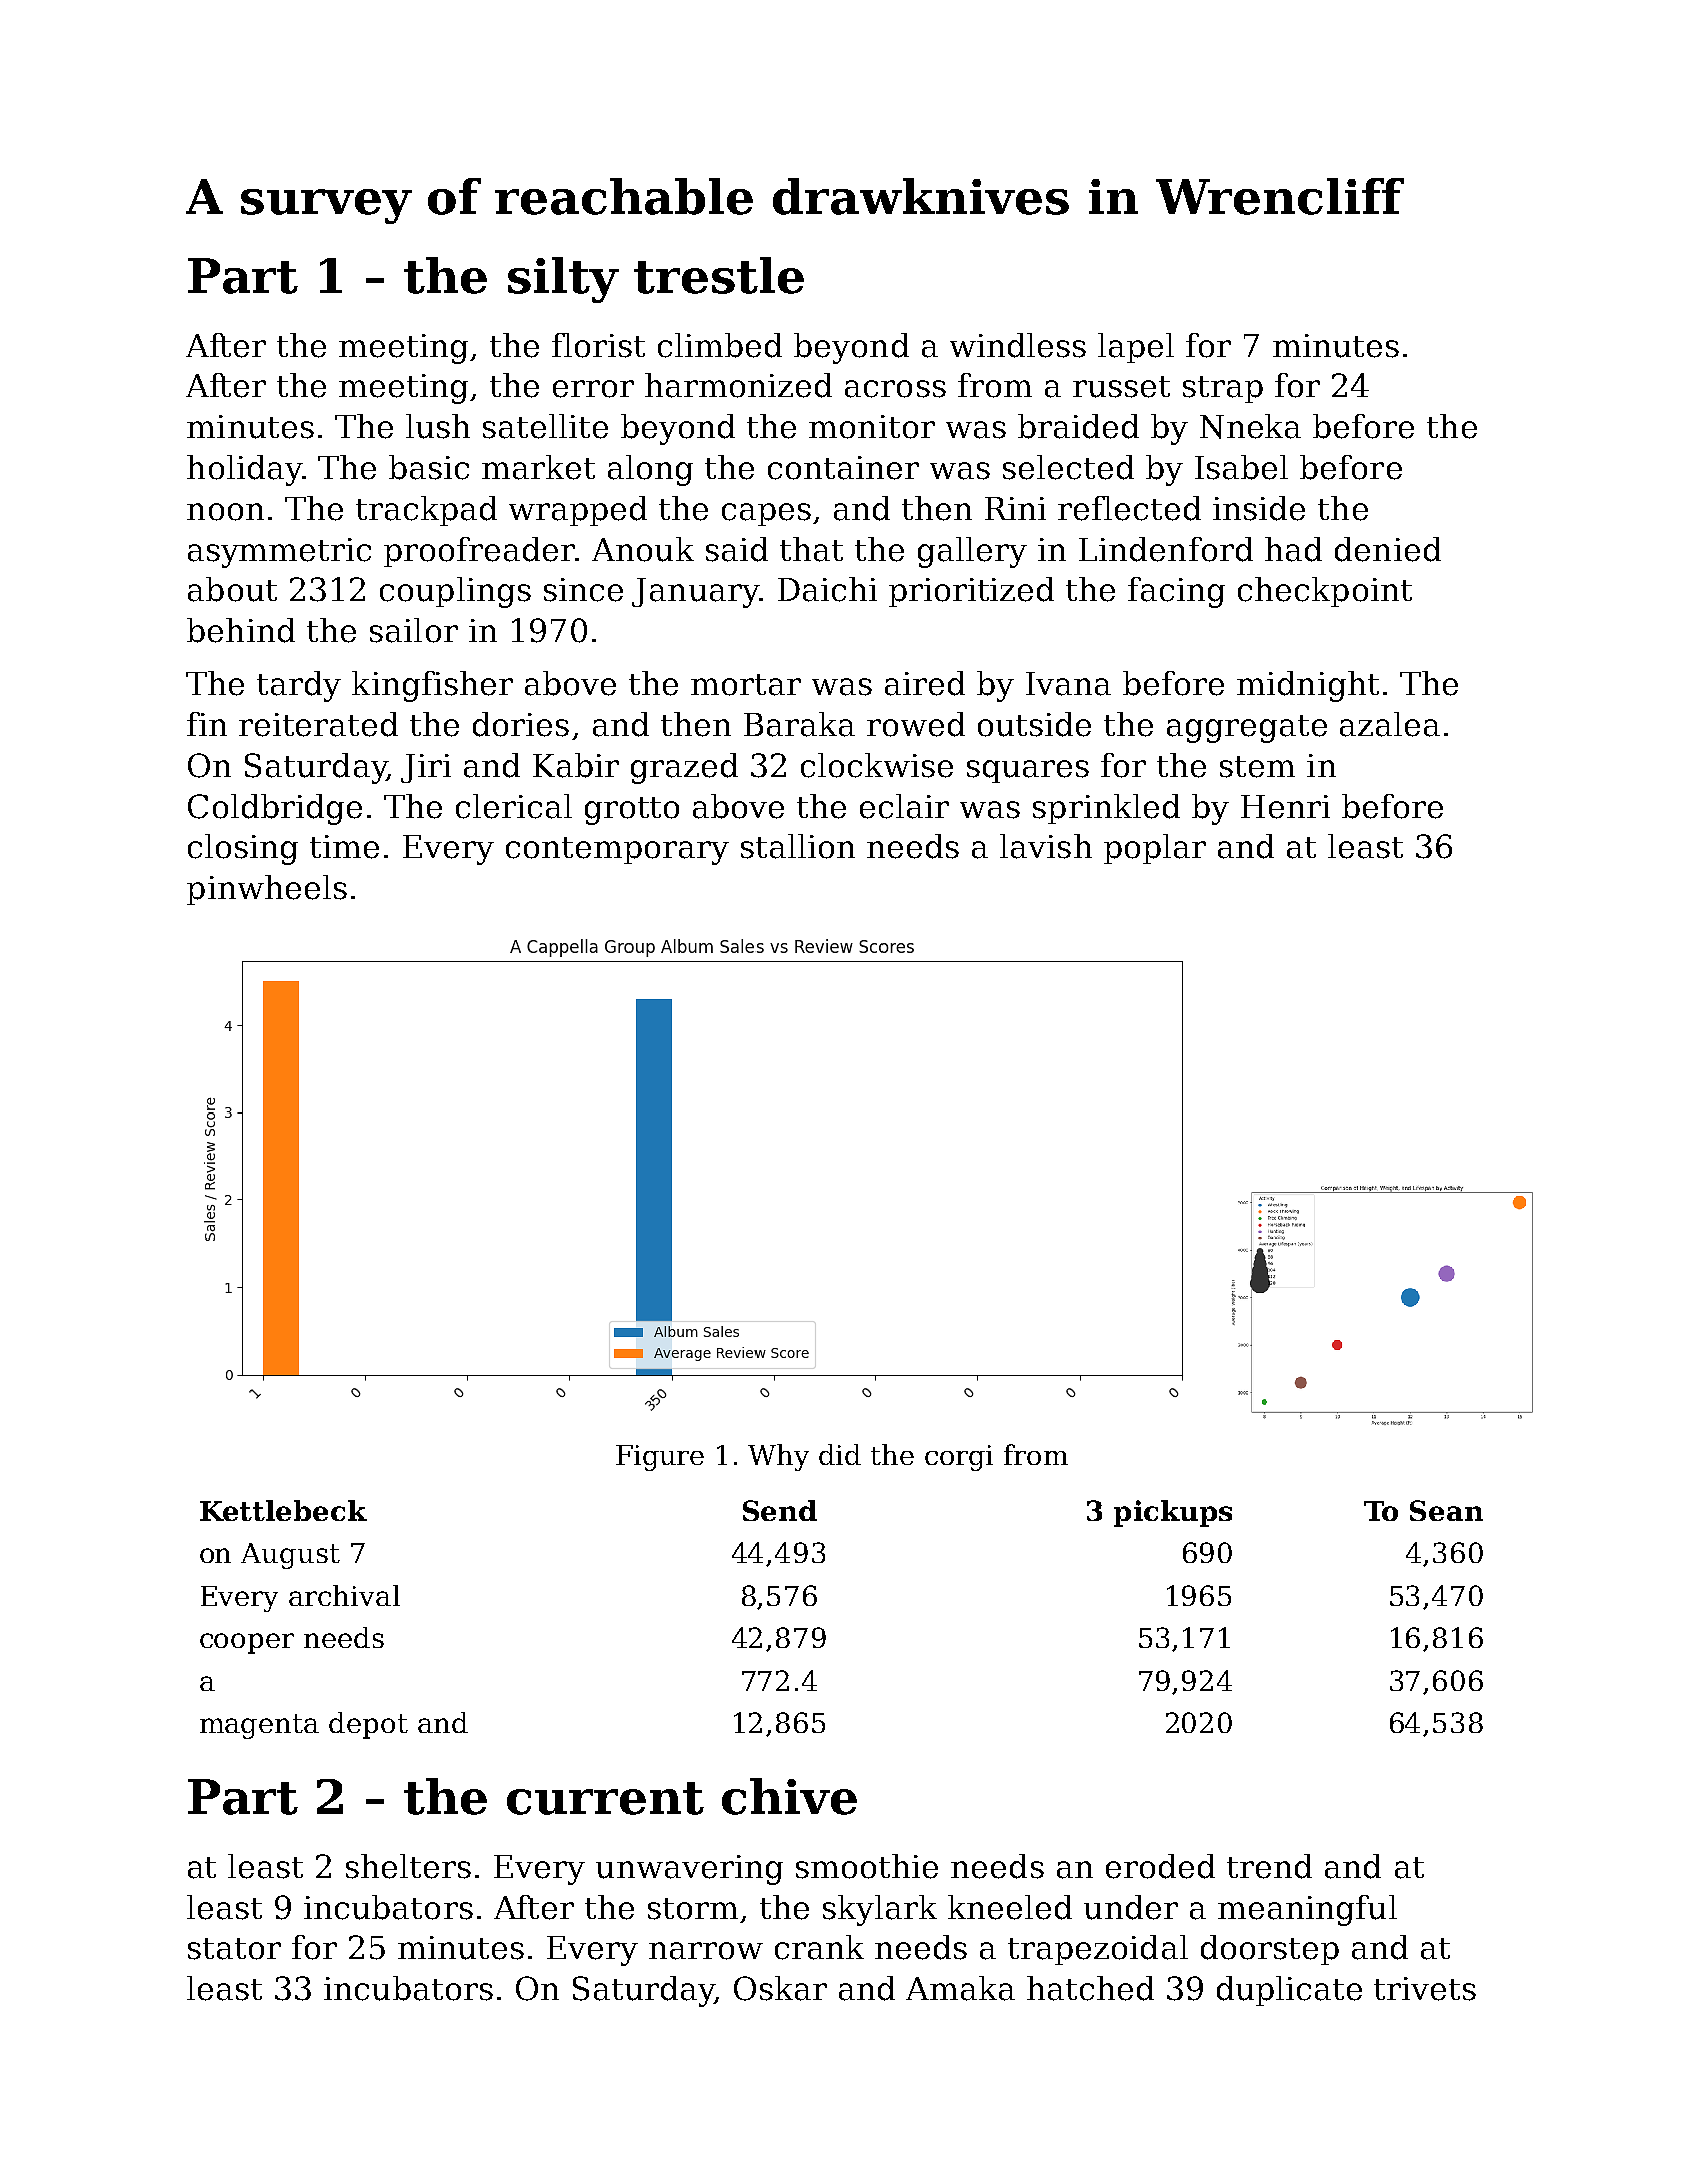  What do you see at coordinates (1136, 348) in the screenshot?
I see `lapel` at bounding box center [1136, 348].
